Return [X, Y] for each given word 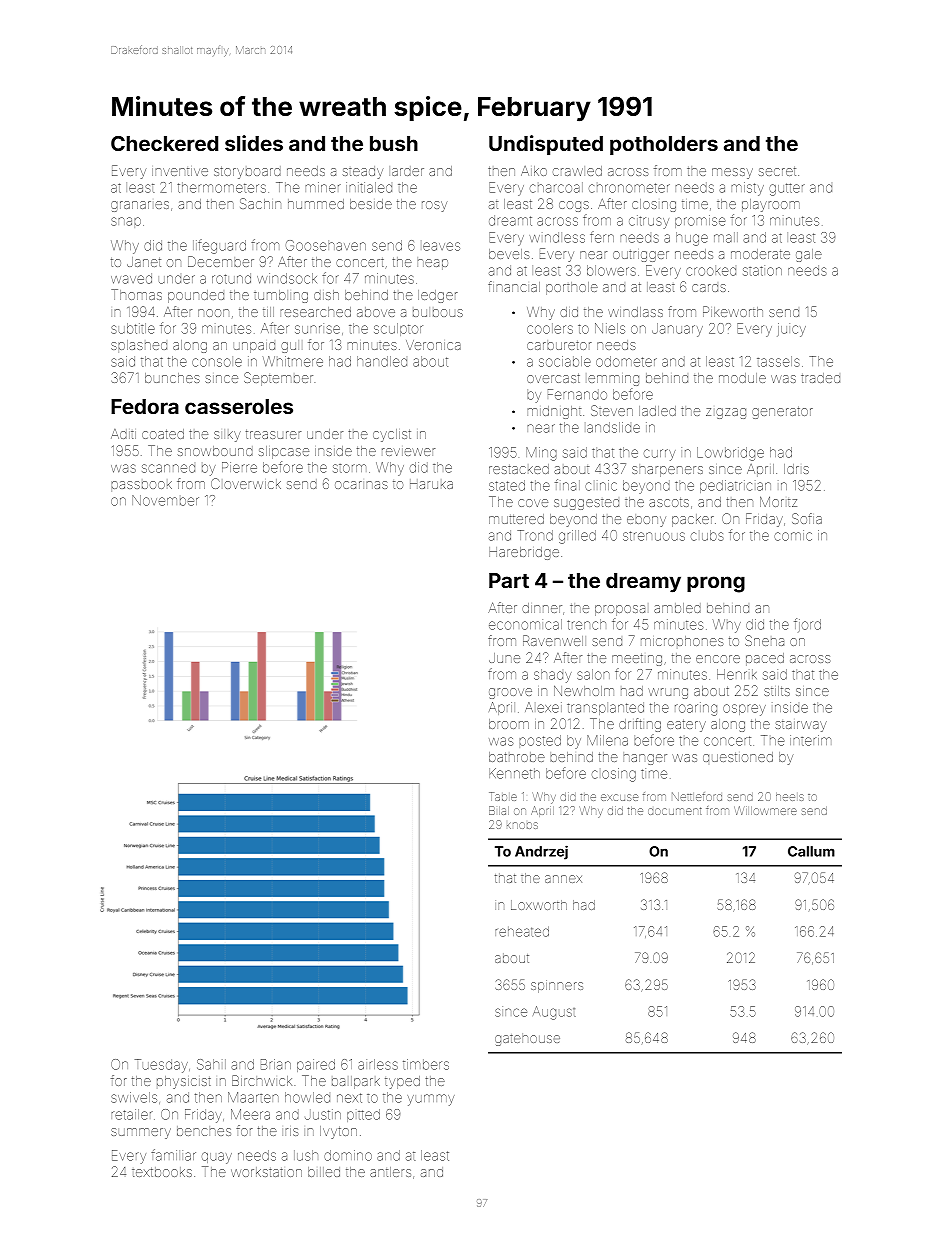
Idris [796, 469]
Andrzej [541, 852]
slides [254, 143]
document [675, 811]
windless [557, 237]
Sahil [211, 1064]
